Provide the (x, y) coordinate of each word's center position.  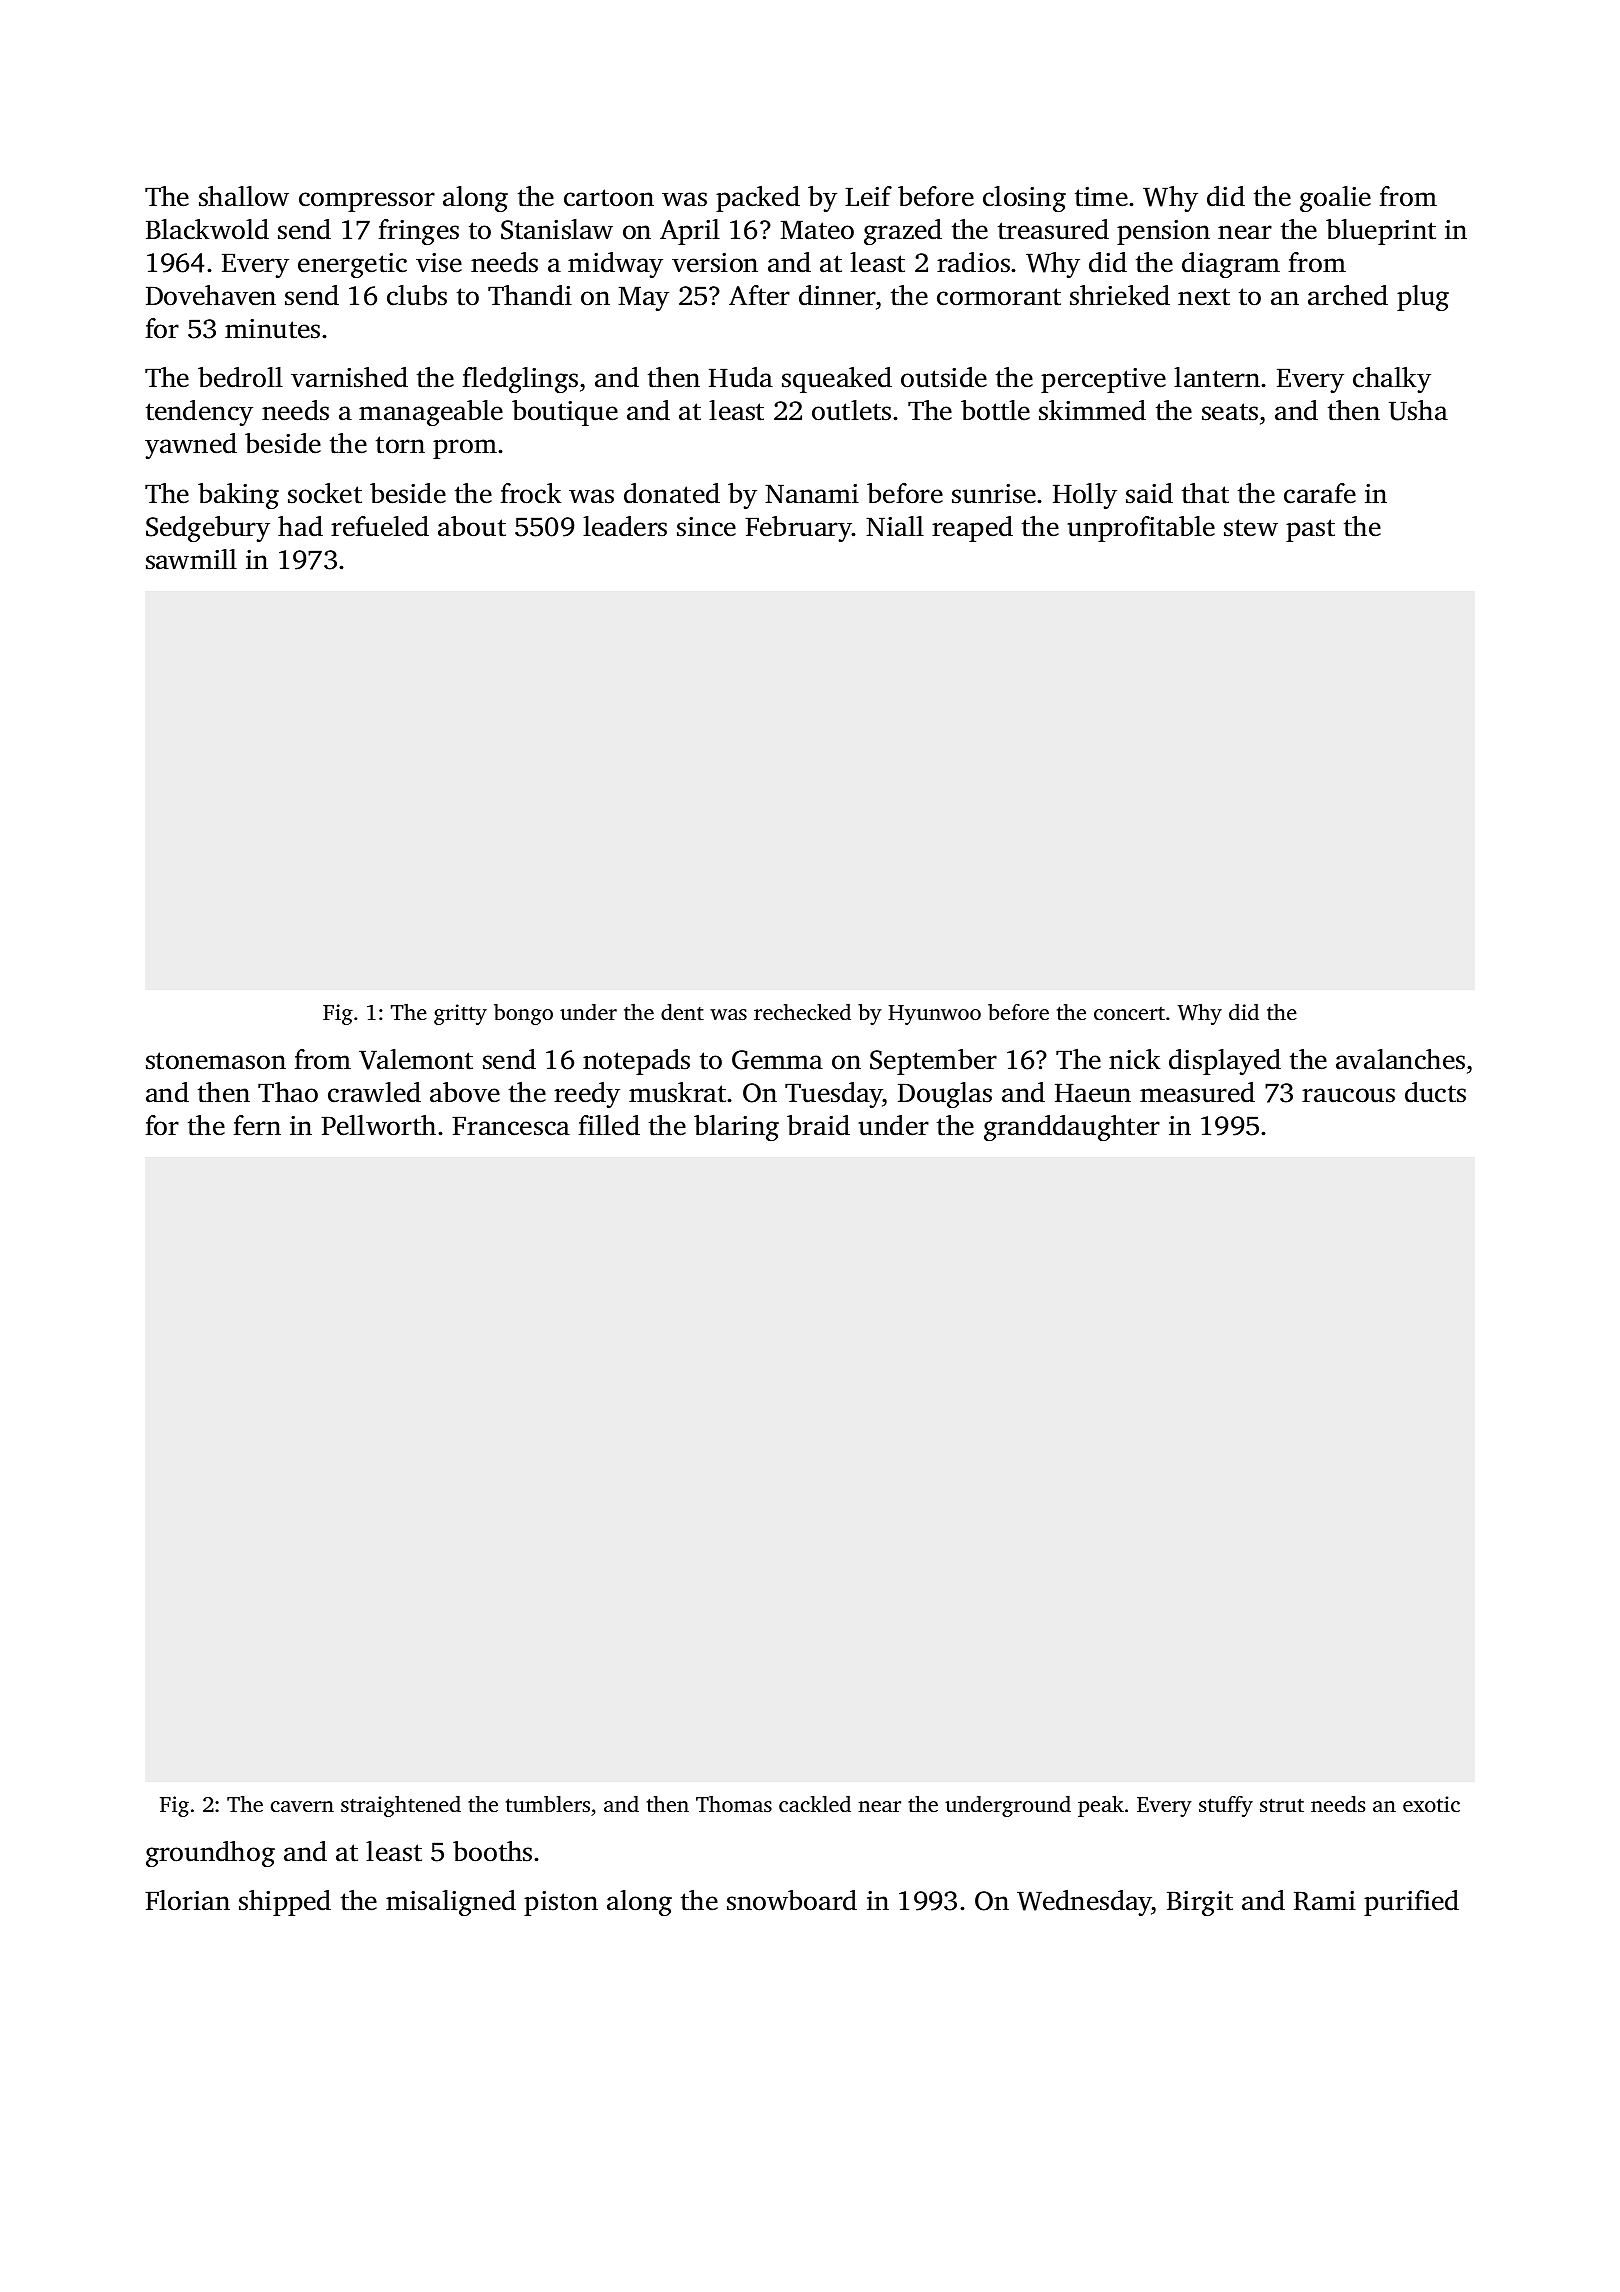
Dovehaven (211, 295)
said (1149, 493)
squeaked (837, 380)
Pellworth (378, 1125)
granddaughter (1072, 1128)
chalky (1392, 380)
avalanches (1400, 1059)
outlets (851, 410)
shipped (285, 1903)
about (472, 526)
